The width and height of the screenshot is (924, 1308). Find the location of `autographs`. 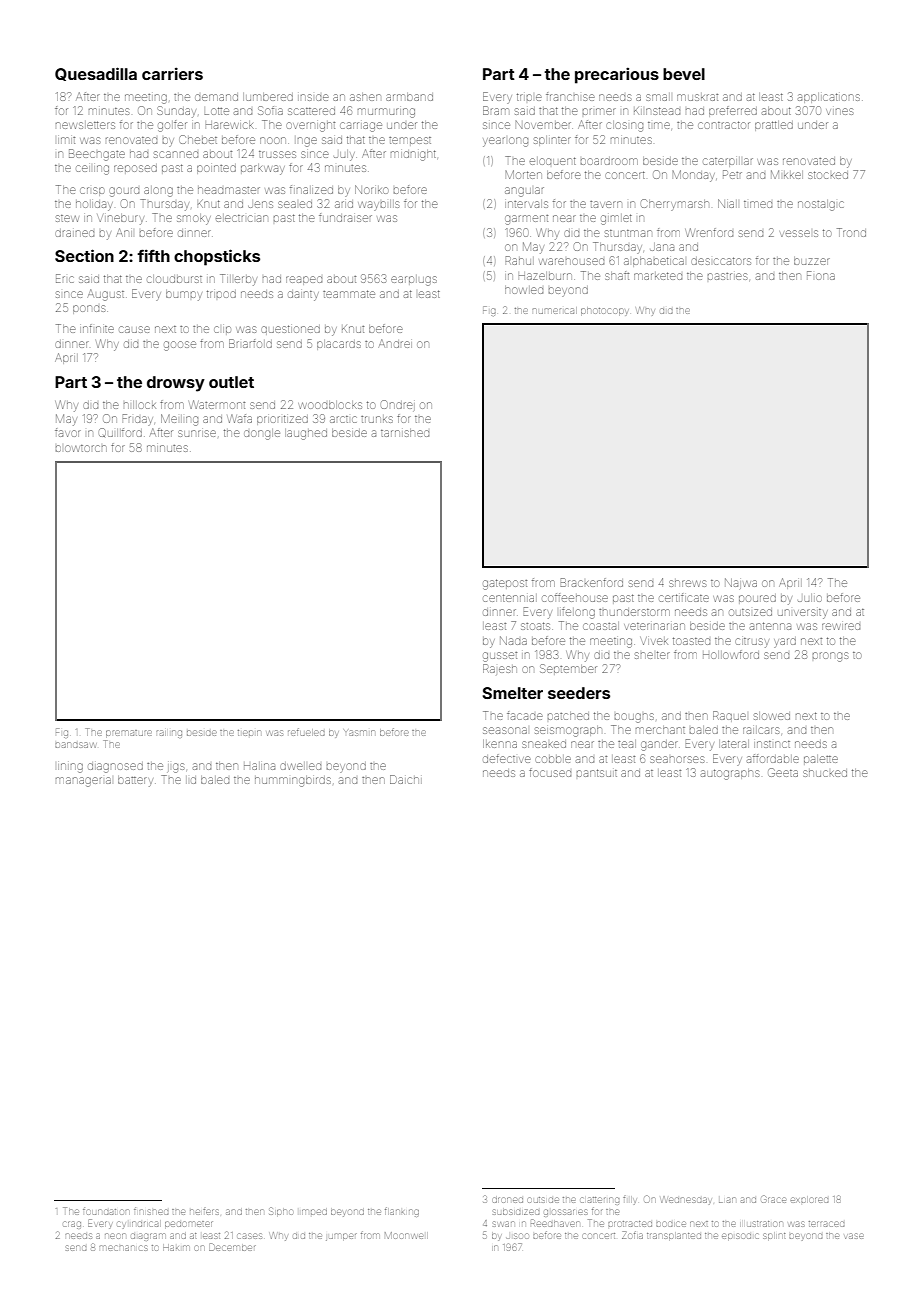

autographs is located at coordinates (730, 774).
